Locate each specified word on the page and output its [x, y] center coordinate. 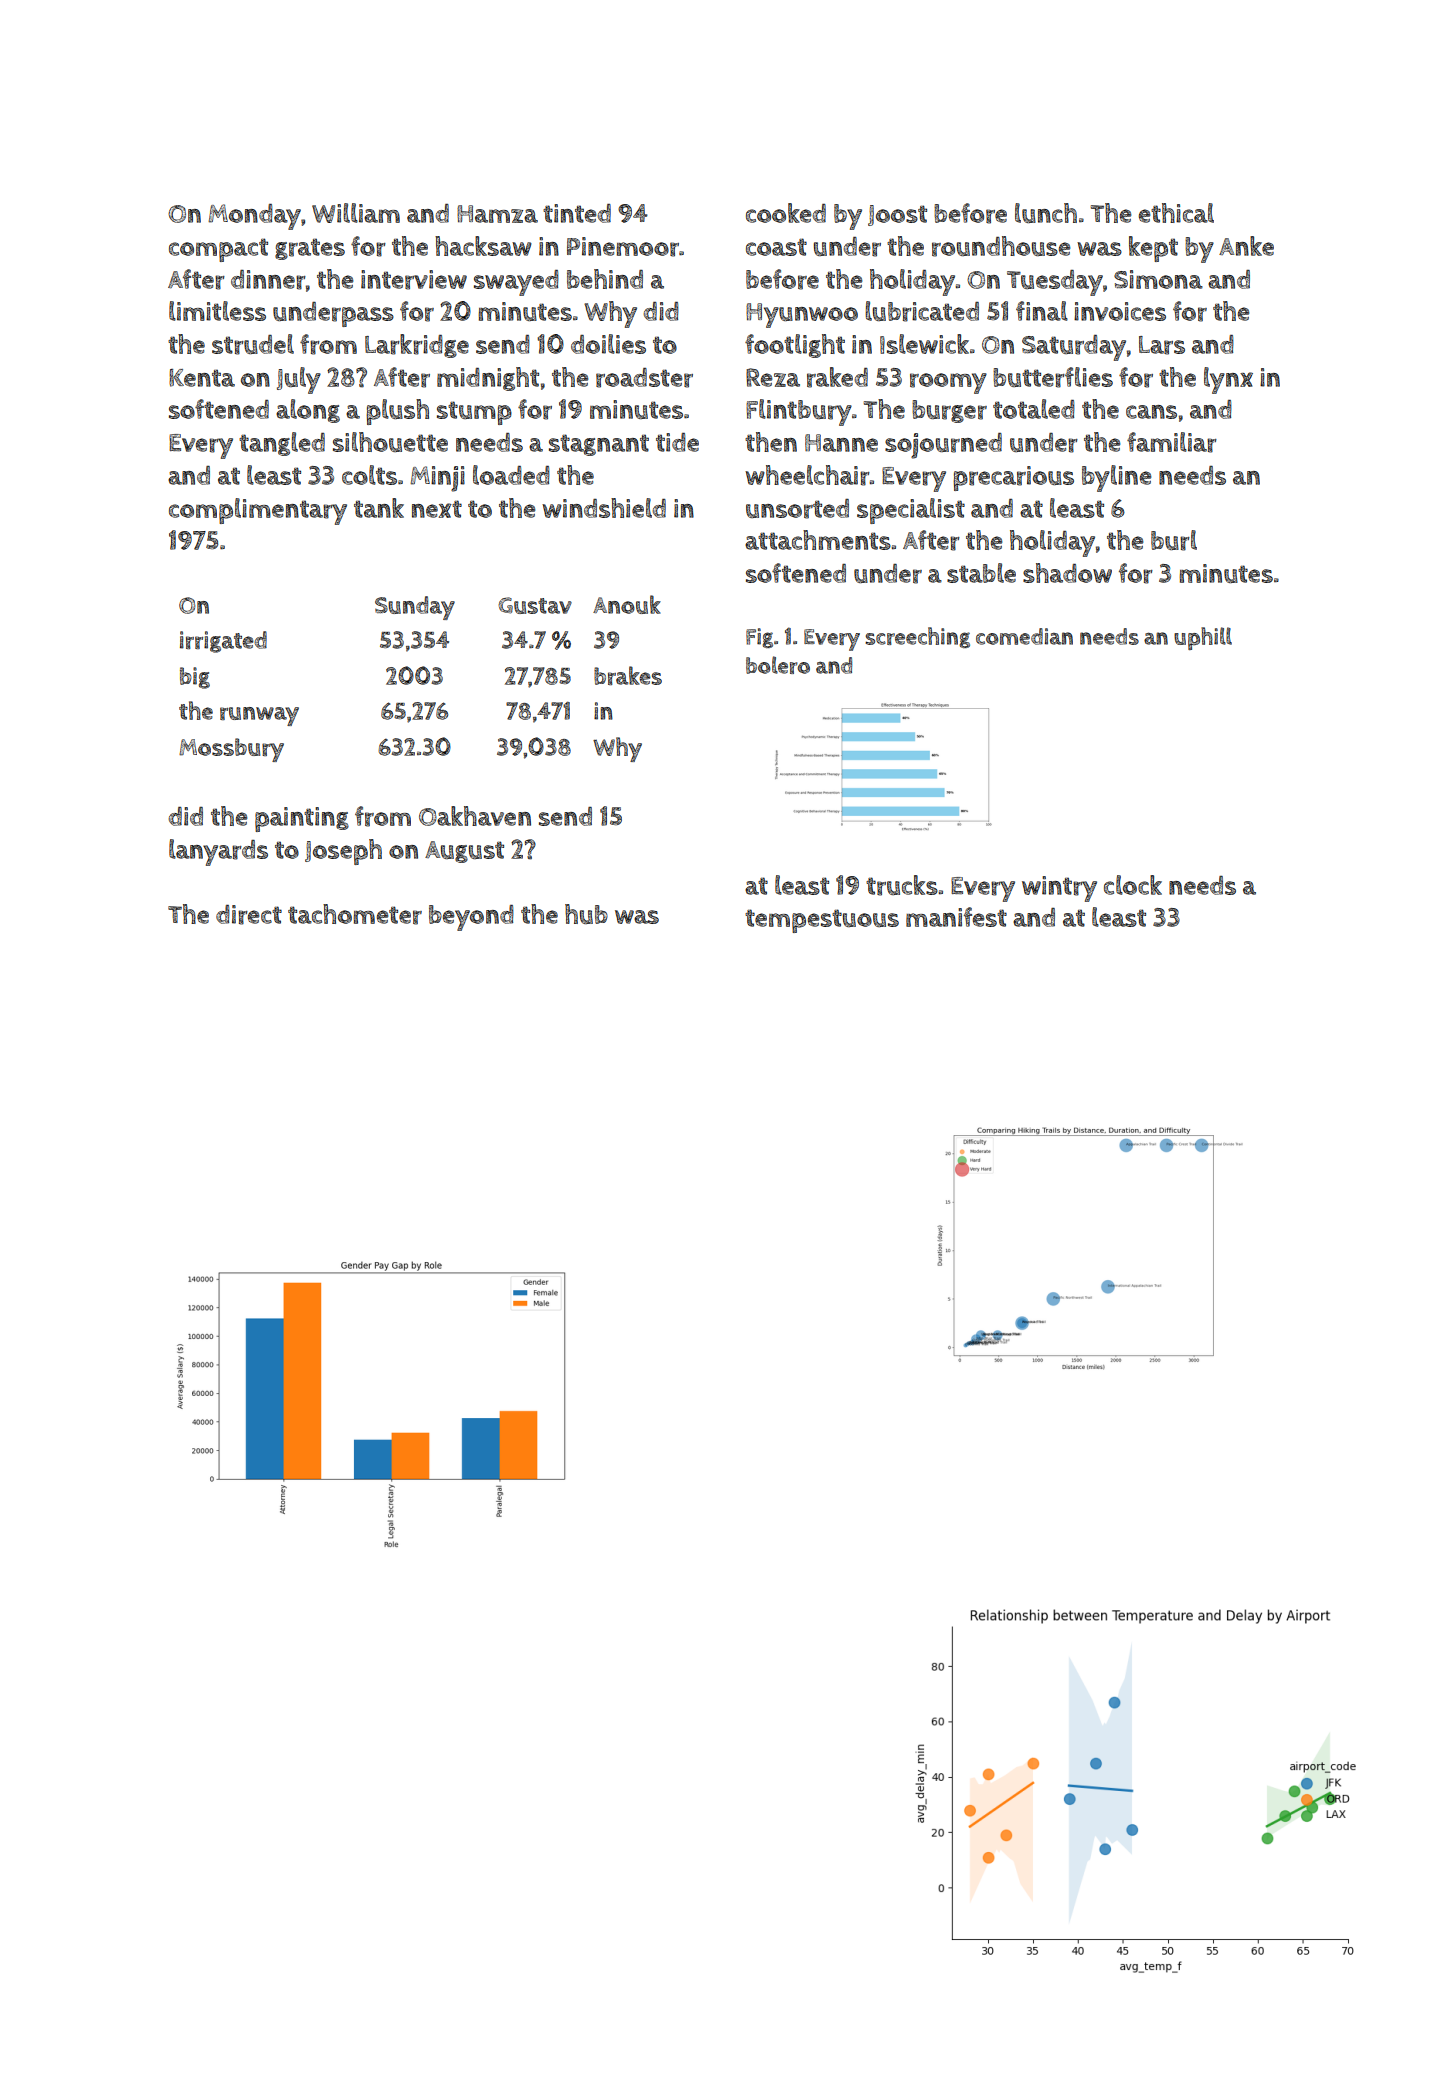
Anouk [627, 604]
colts [369, 475]
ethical [1176, 213]
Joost [897, 215]
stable [981, 573]
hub [586, 914]
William [356, 213]
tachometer [355, 914]
